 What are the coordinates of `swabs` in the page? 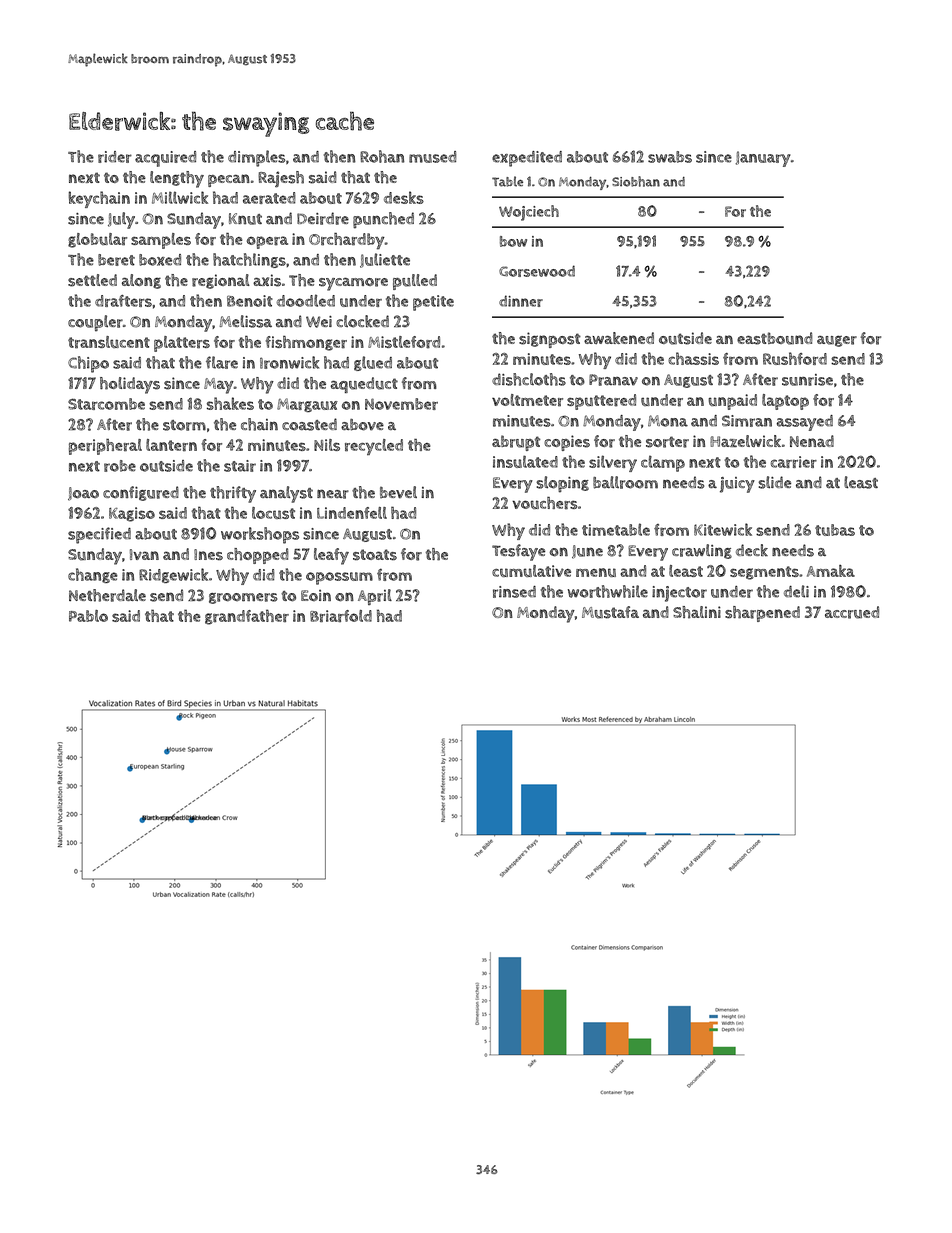 It's located at (670, 157).
